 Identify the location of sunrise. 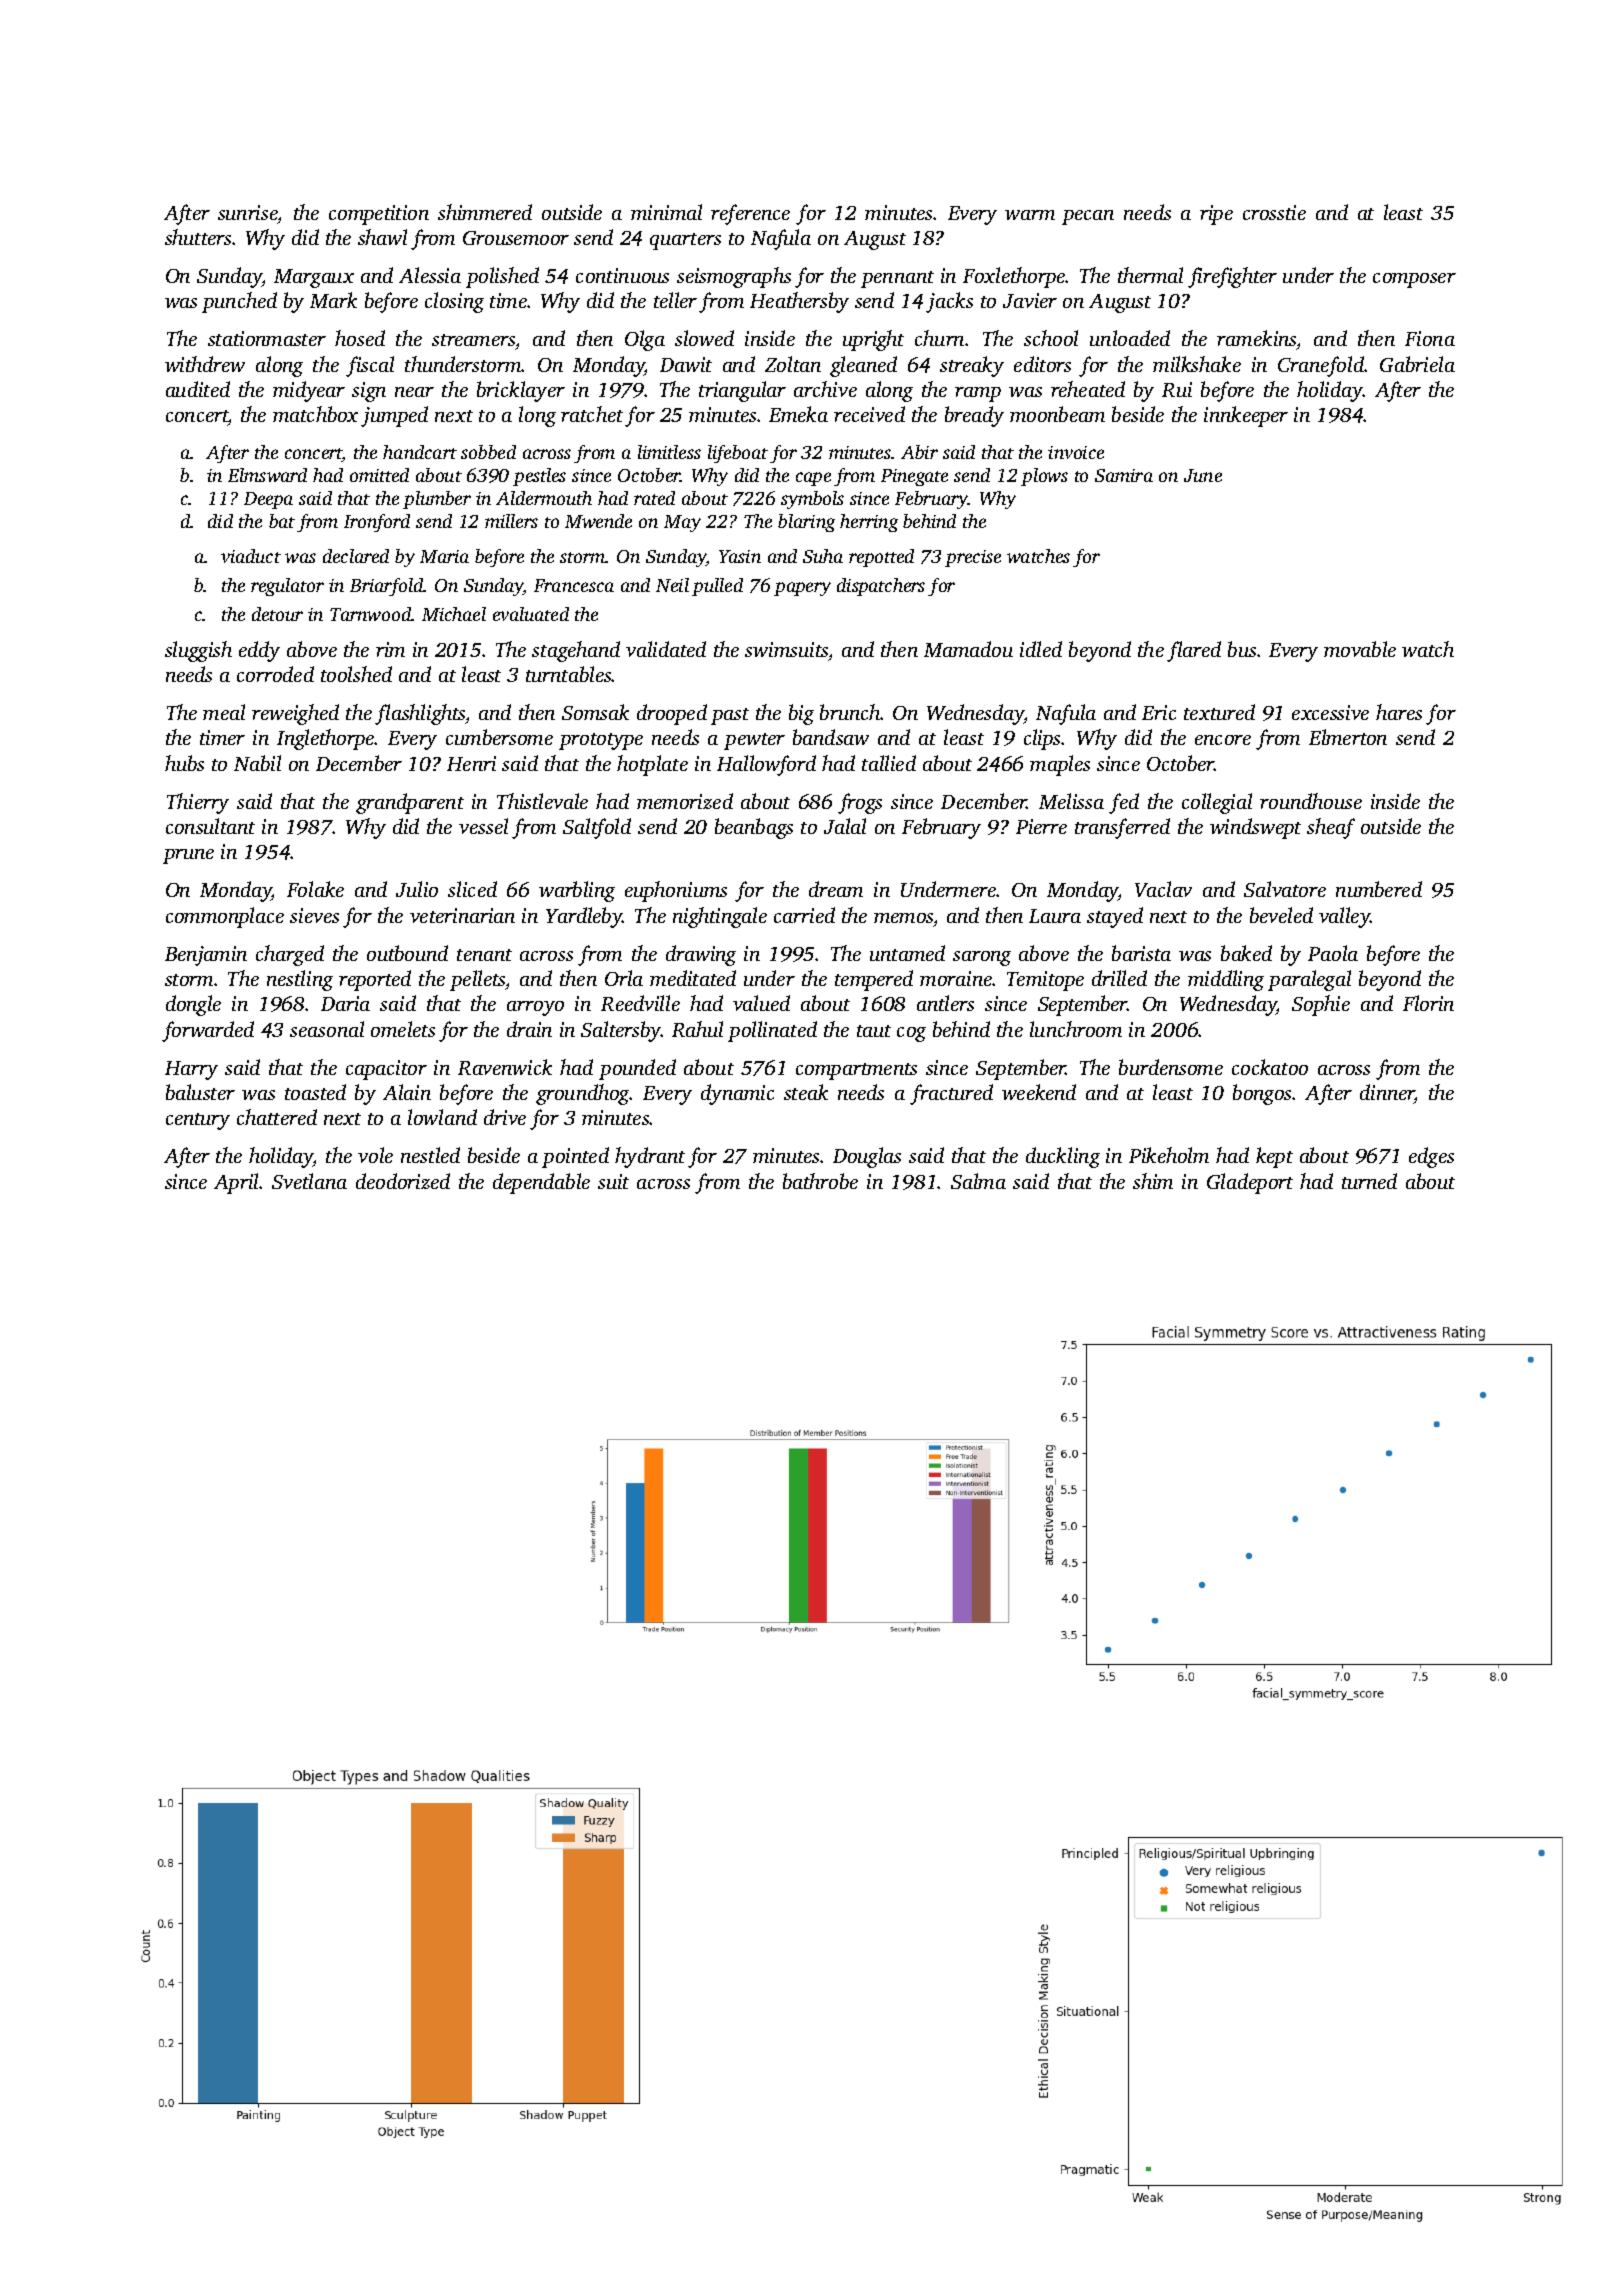
(248, 212).
